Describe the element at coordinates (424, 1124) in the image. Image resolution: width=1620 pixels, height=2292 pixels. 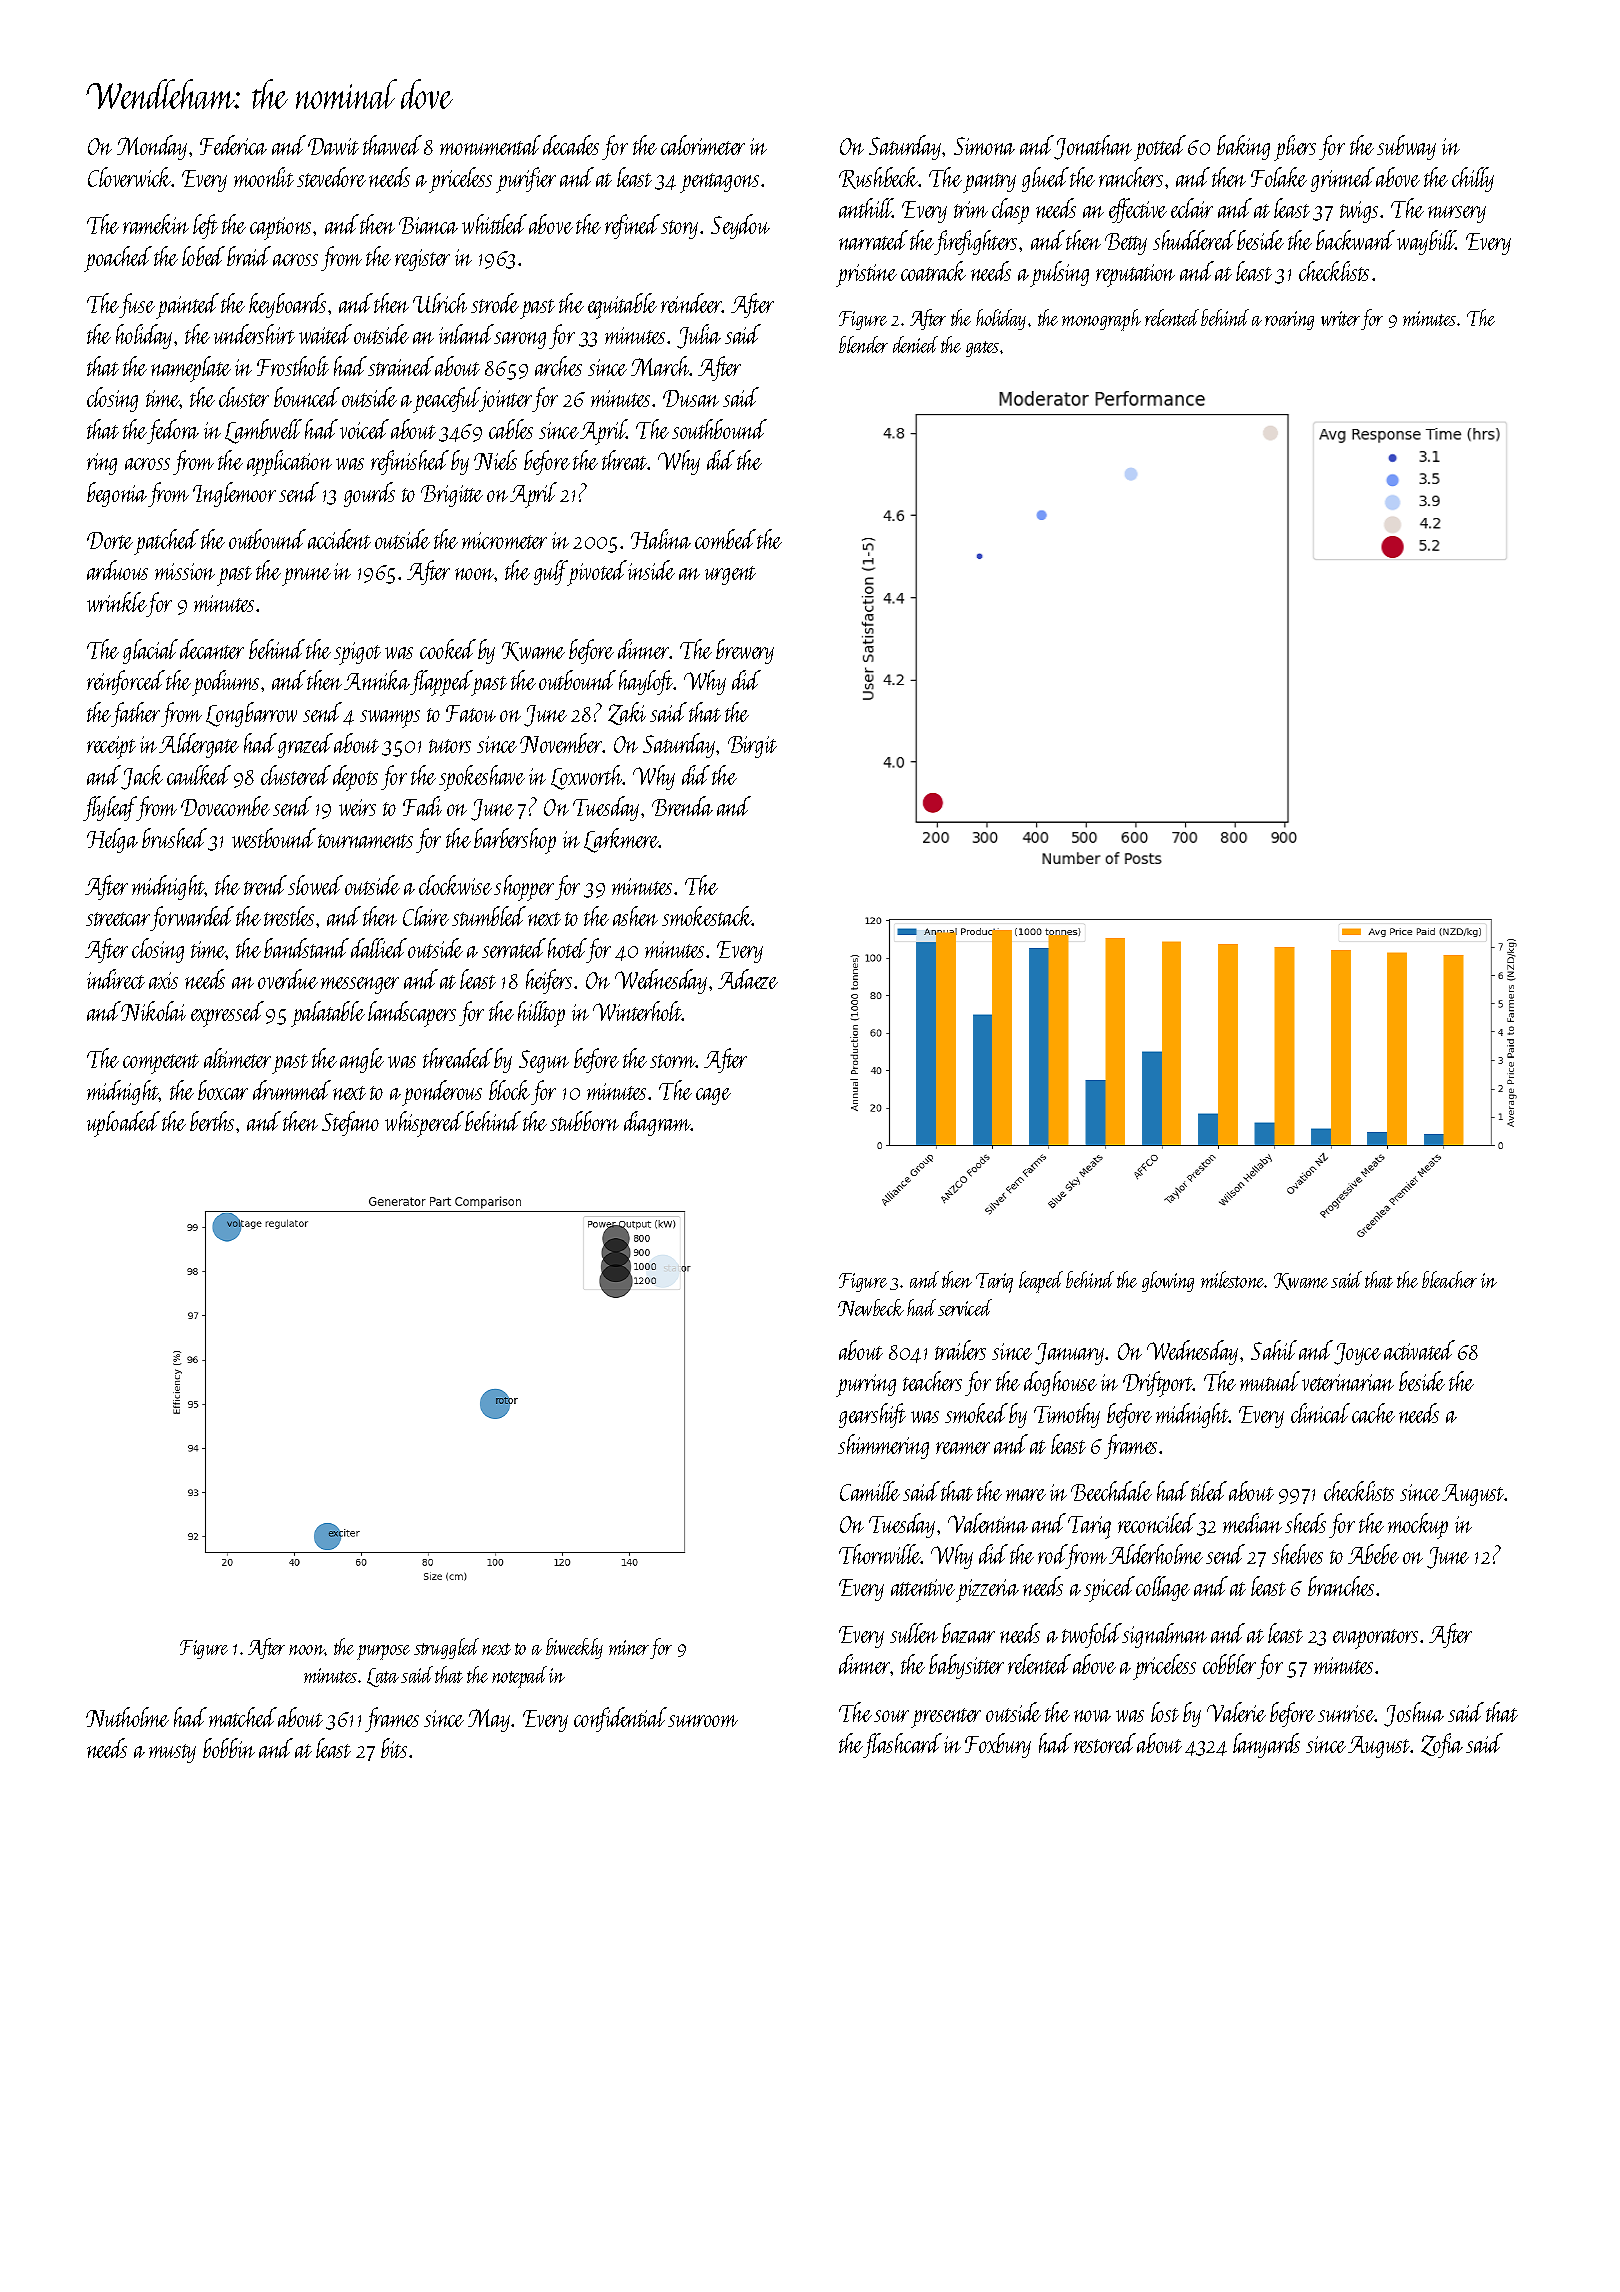
I see `whispered` at that location.
